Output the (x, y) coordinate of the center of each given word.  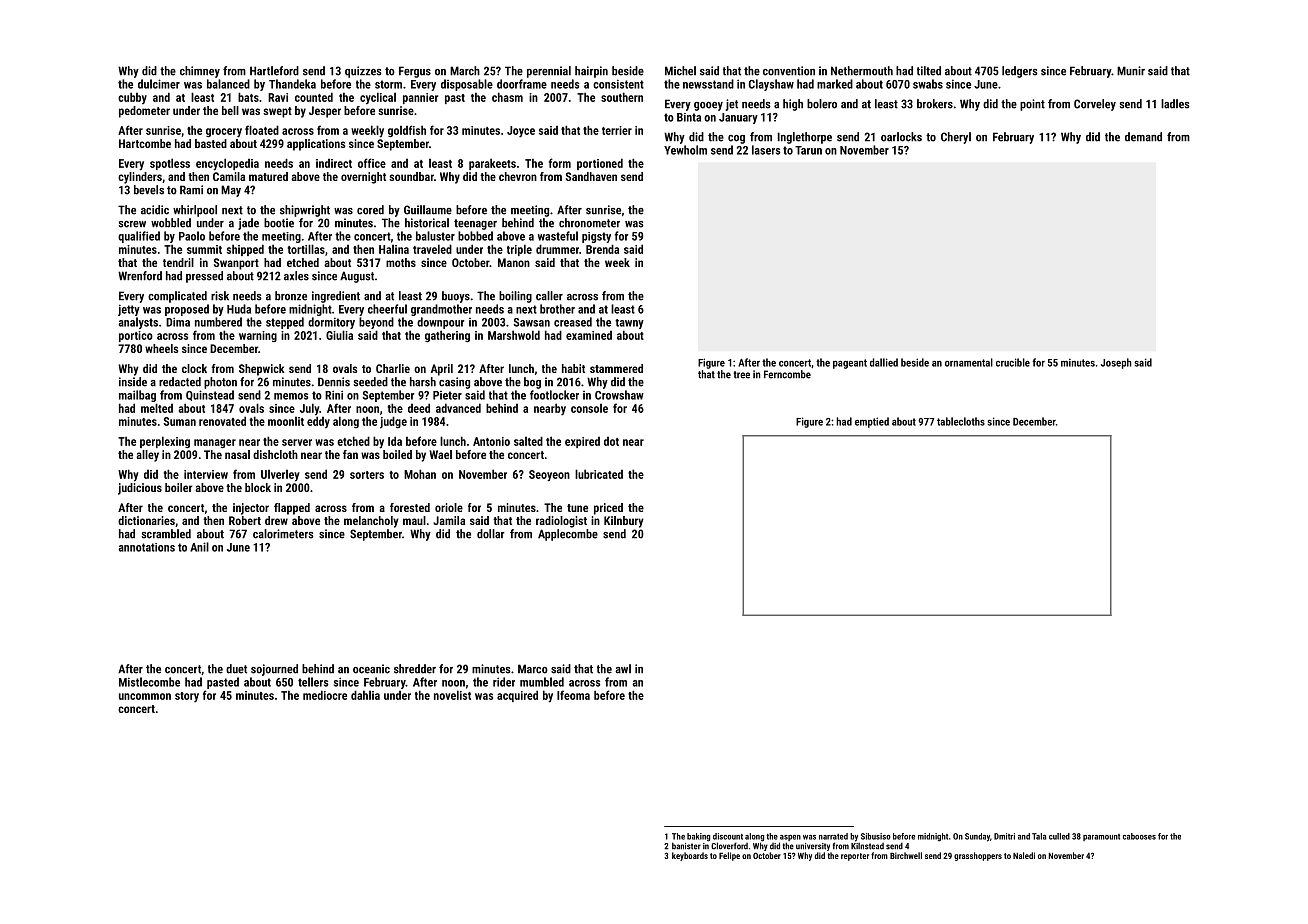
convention (789, 71)
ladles (1175, 104)
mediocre (325, 695)
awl (623, 669)
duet (236, 669)
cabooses (1139, 836)
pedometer (144, 112)
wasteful (558, 236)
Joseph (1116, 363)
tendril (178, 262)
